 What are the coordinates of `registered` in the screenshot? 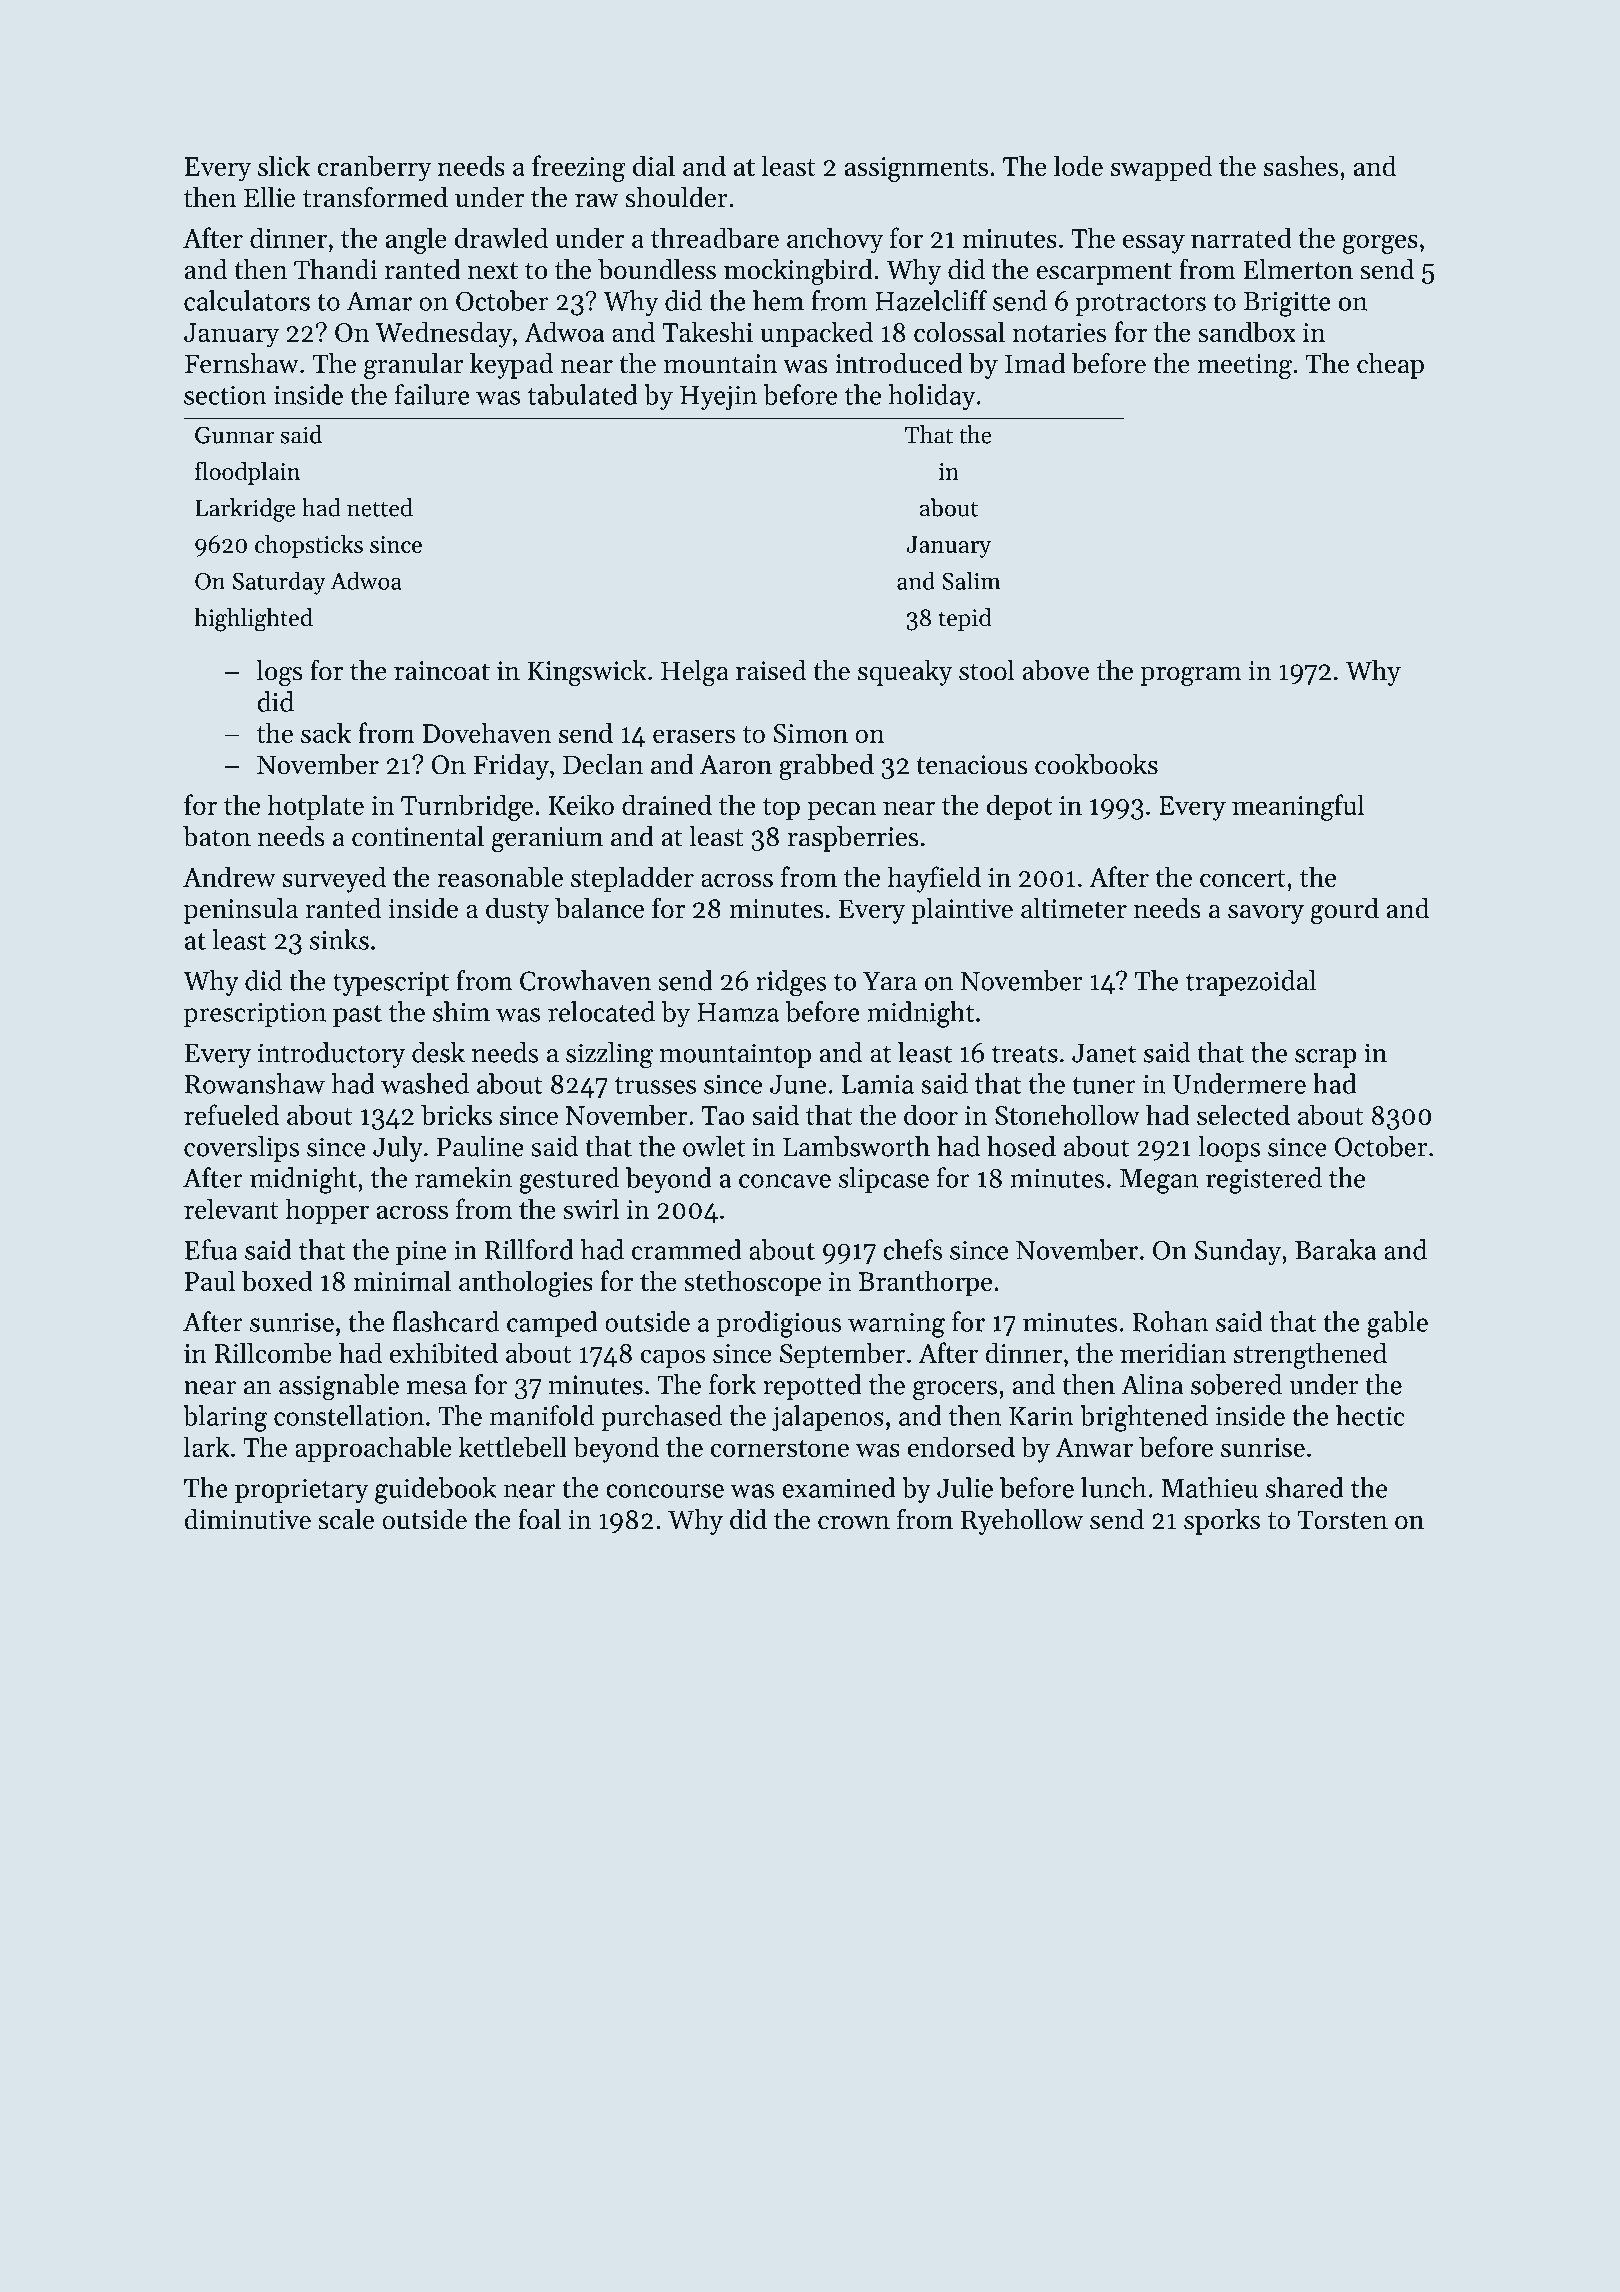 It's located at (1264, 1180).
